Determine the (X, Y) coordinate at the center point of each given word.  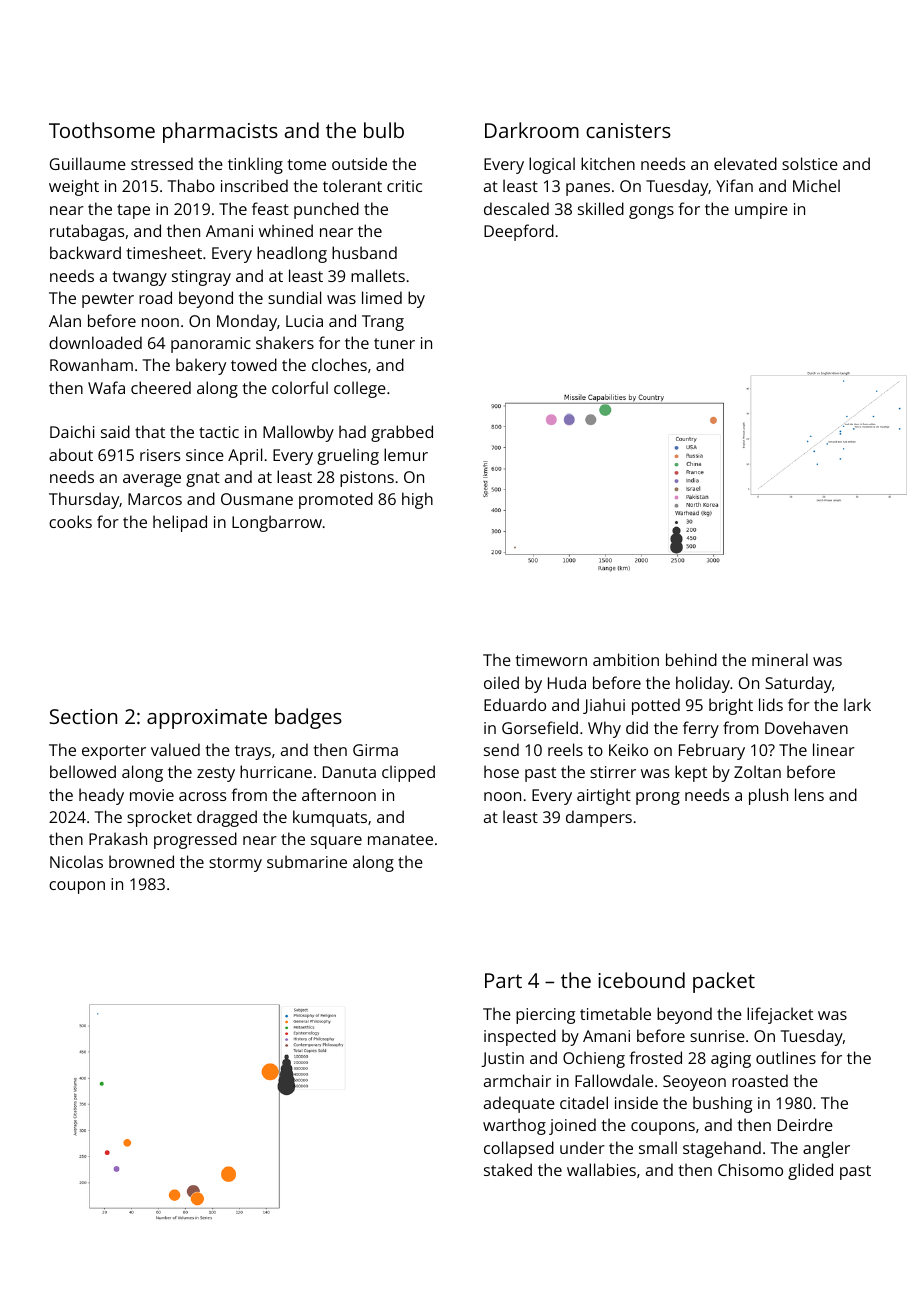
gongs (651, 212)
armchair (517, 1080)
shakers (285, 342)
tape (133, 211)
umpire (761, 211)
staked (508, 1169)
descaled (516, 208)
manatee (400, 839)
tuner (394, 343)
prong (658, 798)
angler (826, 1149)
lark (857, 704)
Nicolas (76, 861)
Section (83, 716)
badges (308, 718)
